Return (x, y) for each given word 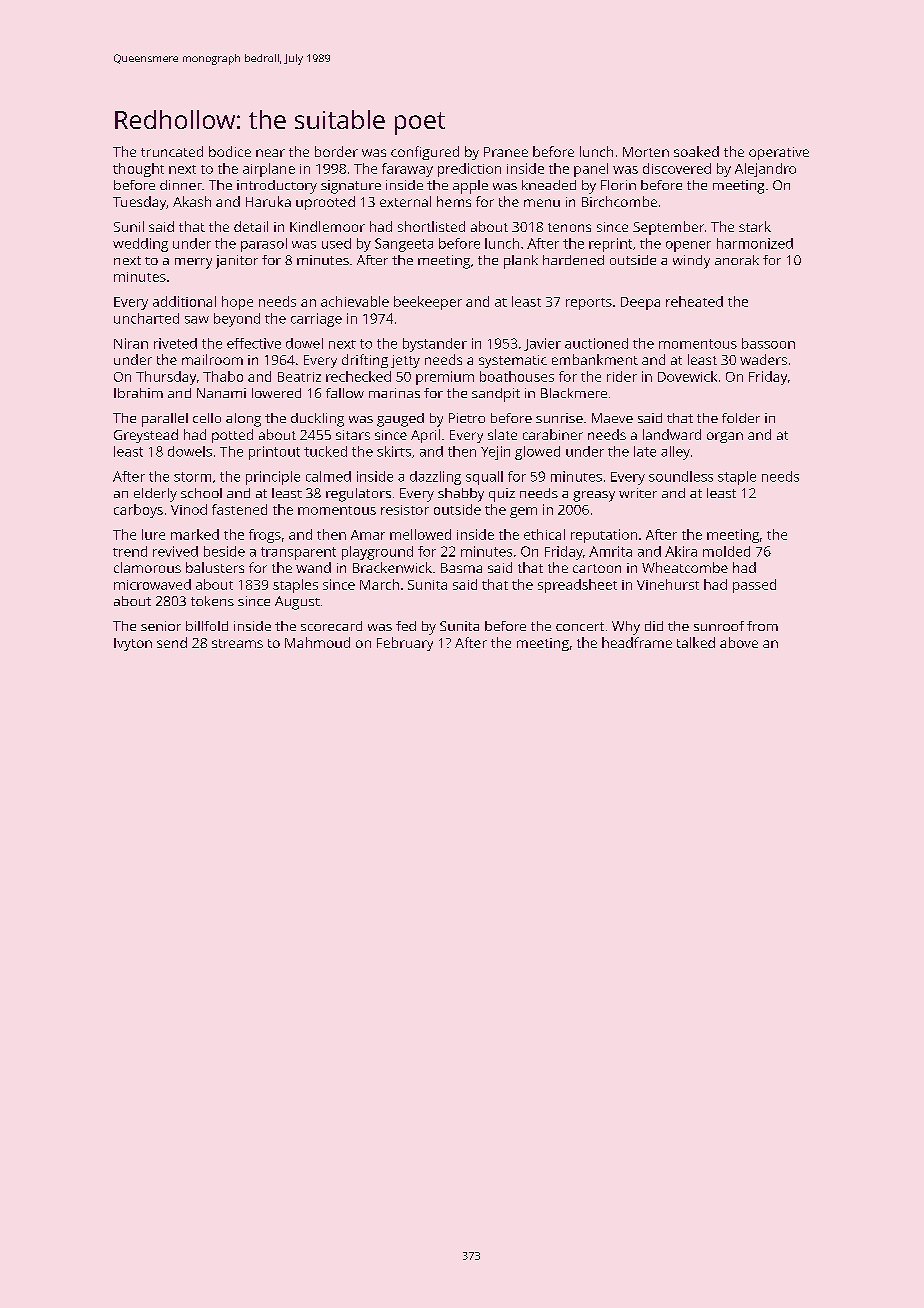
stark (755, 226)
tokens (212, 601)
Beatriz (299, 377)
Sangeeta (404, 245)
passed (754, 586)
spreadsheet (577, 586)
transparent (298, 553)
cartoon (597, 568)
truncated (172, 151)
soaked (696, 151)
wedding (140, 245)
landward (672, 434)
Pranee (506, 152)
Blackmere (574, 393)
